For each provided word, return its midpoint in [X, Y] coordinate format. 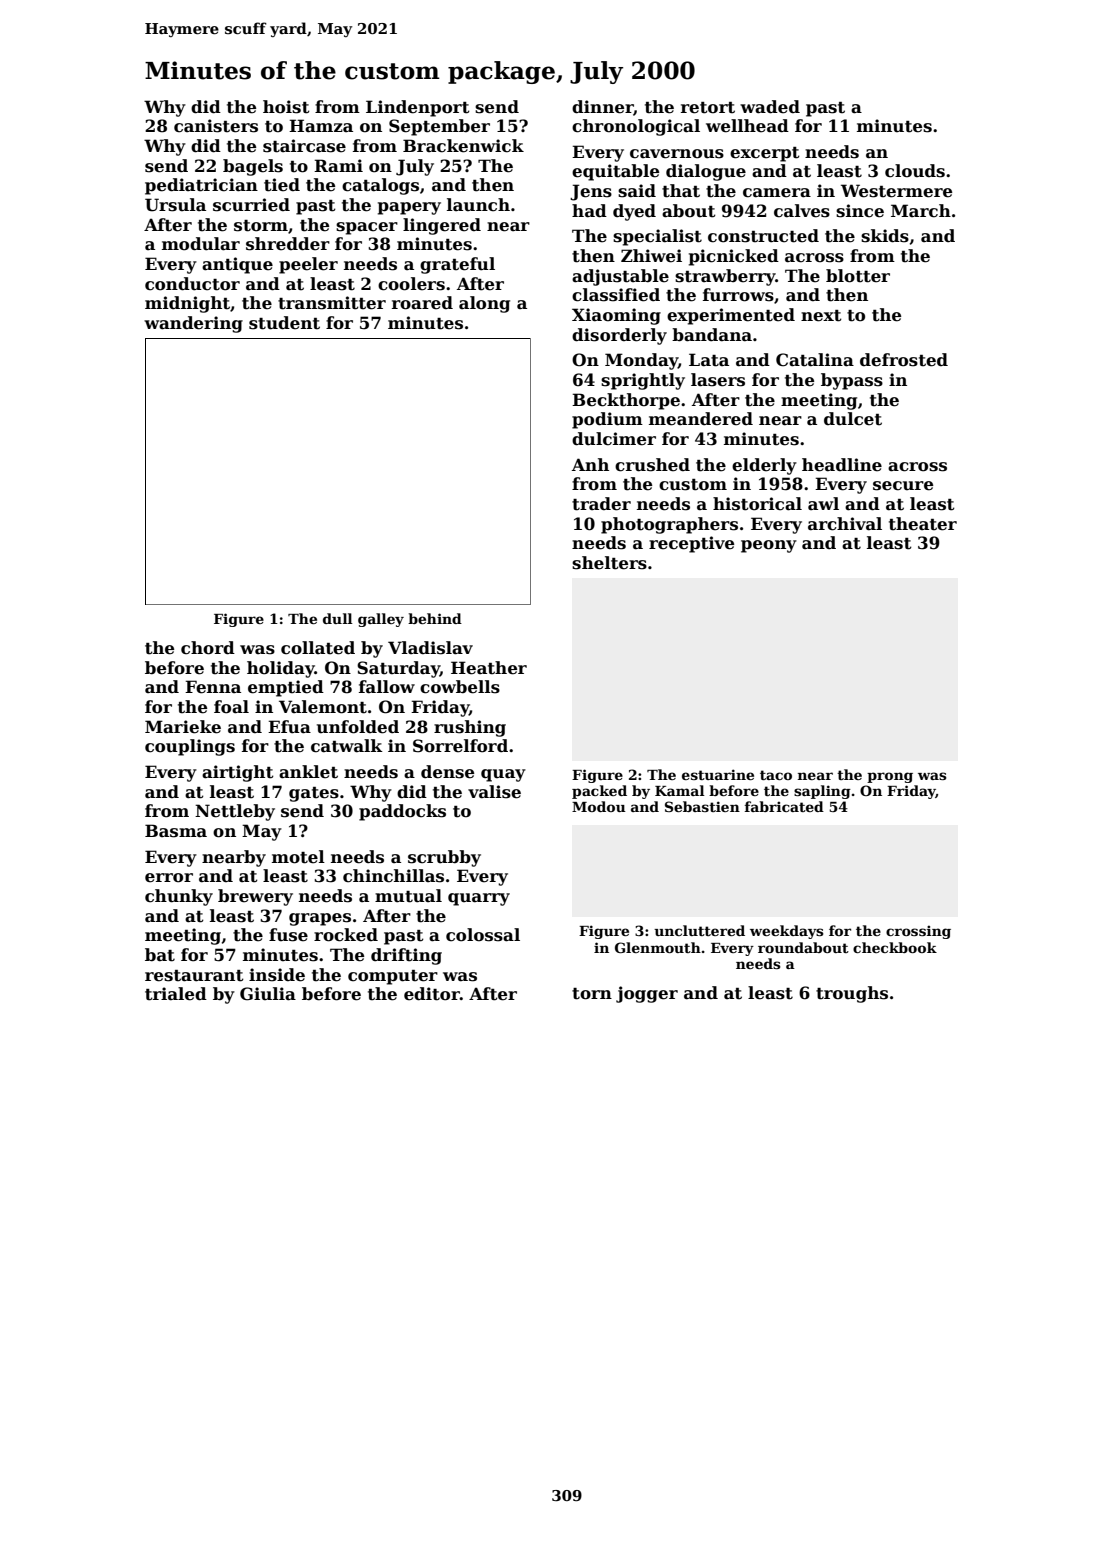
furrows [738, 295]
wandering [193, 324]
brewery [255, 897]
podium [607, 420]
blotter [858, 276]
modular [201, 244]
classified [616, 295]
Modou [599, 806]
